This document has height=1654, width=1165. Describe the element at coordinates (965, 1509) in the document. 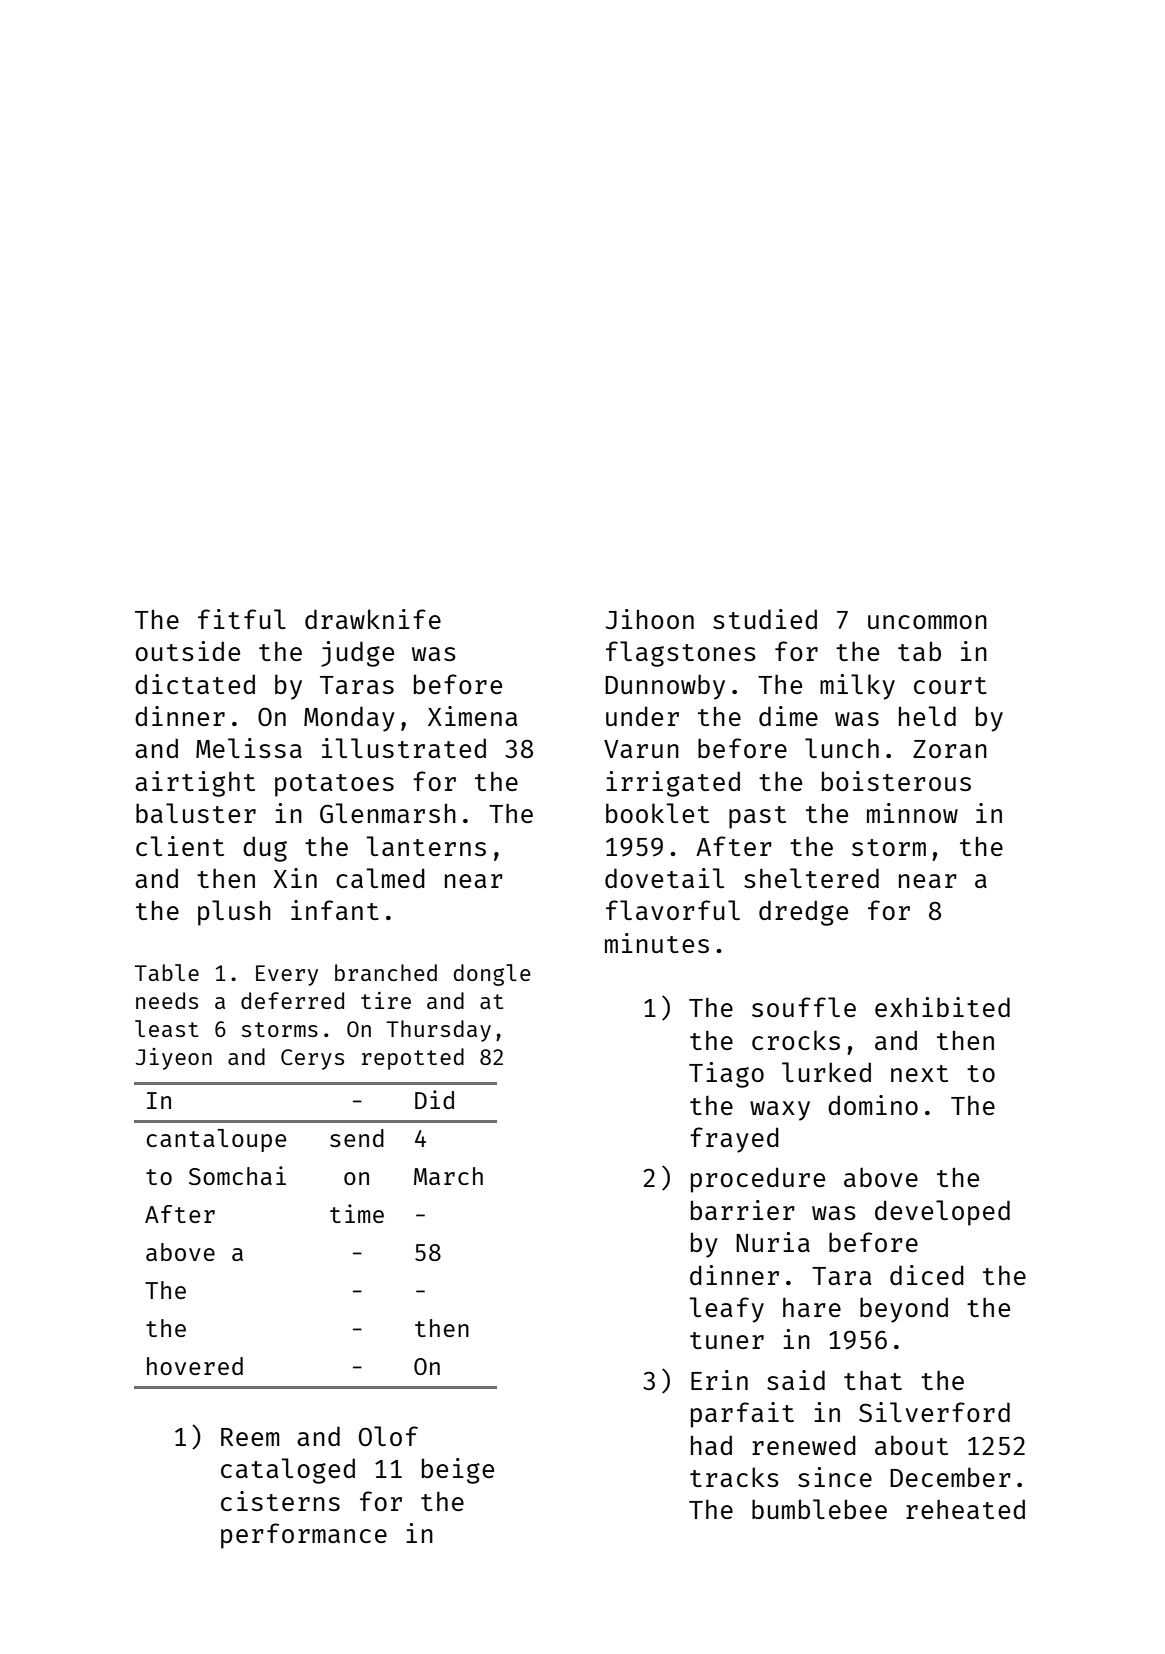

I see `reheated` at that location.
